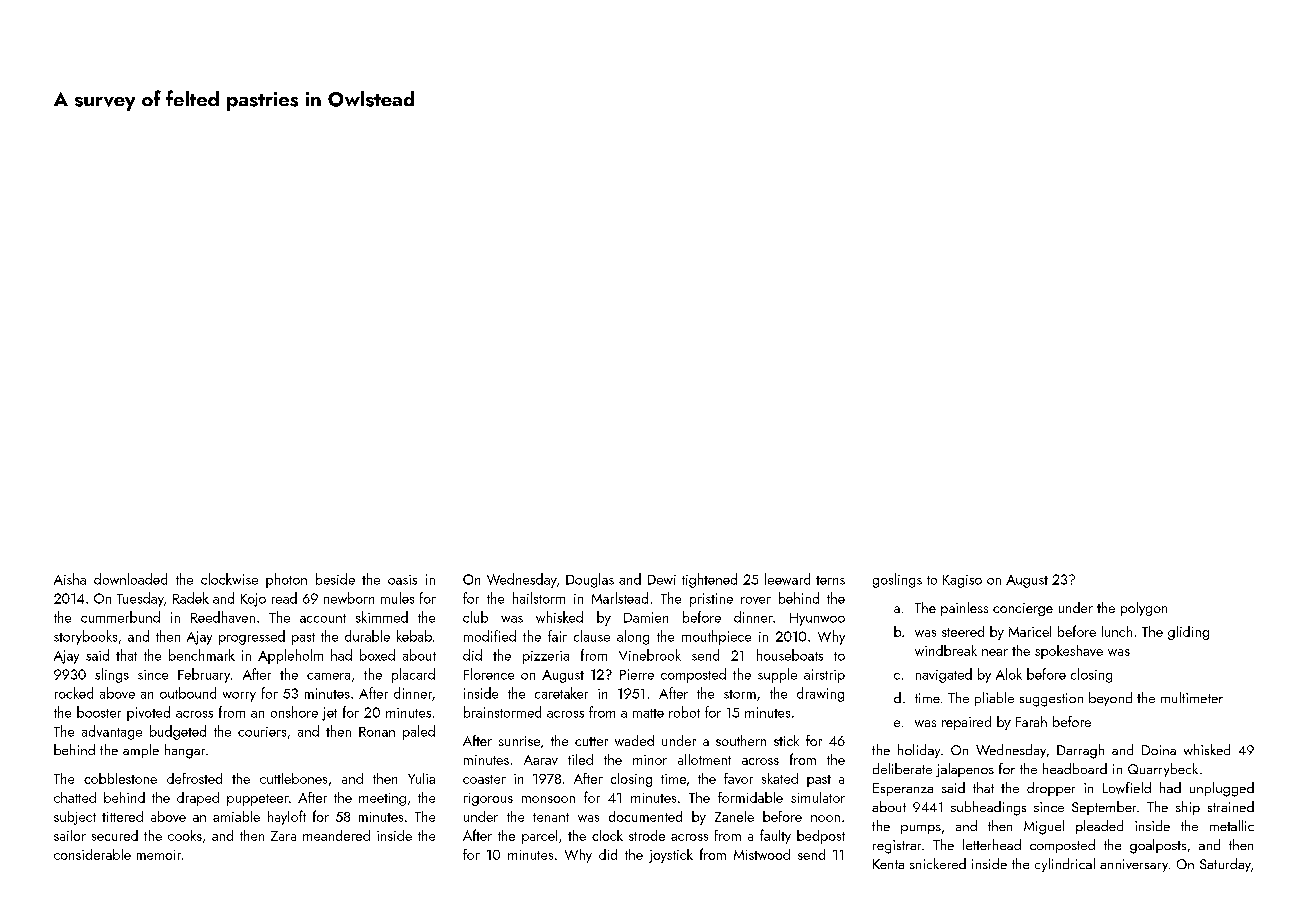 This page has width=1308, height=924. I want to click on repaired, so click(966, 723).
